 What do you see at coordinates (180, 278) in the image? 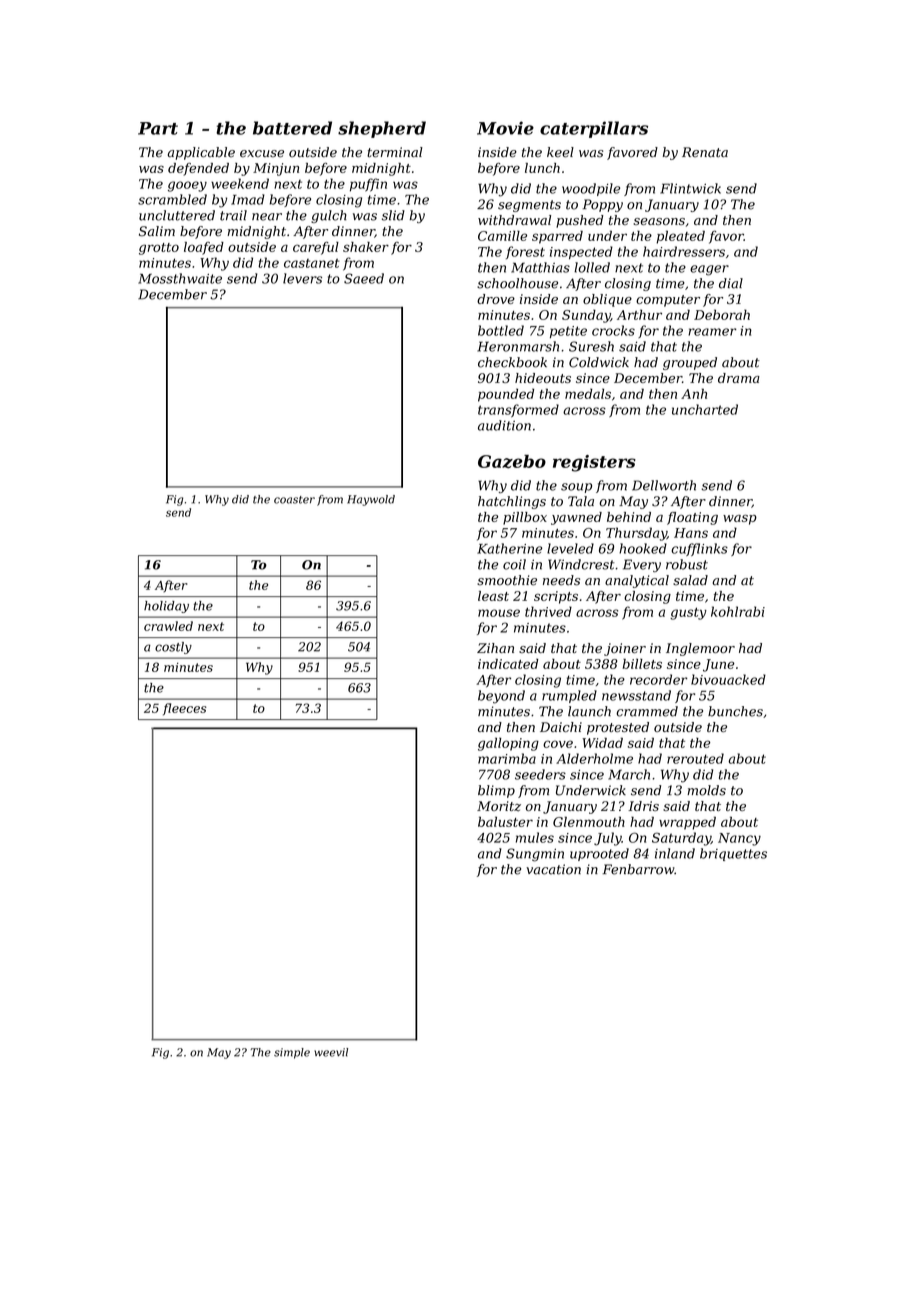
I see `Mossthwaite` at bounding box center [180, 278].
